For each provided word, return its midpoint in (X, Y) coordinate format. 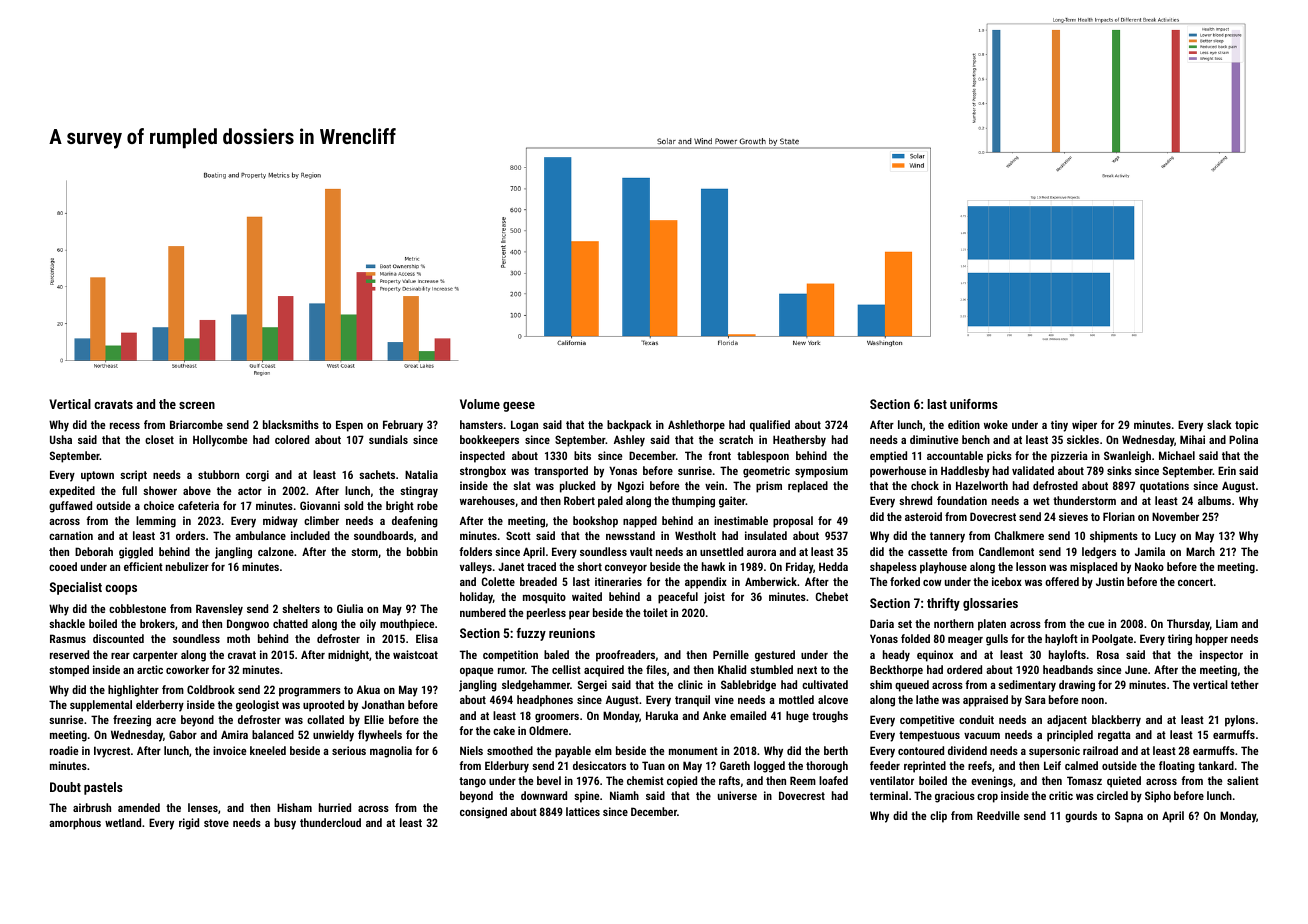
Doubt (65, 787)
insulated (766, 535)
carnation (71, 535)
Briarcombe (196, 424)
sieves (1073, 516)
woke (996, 424)
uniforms (974, 404)
